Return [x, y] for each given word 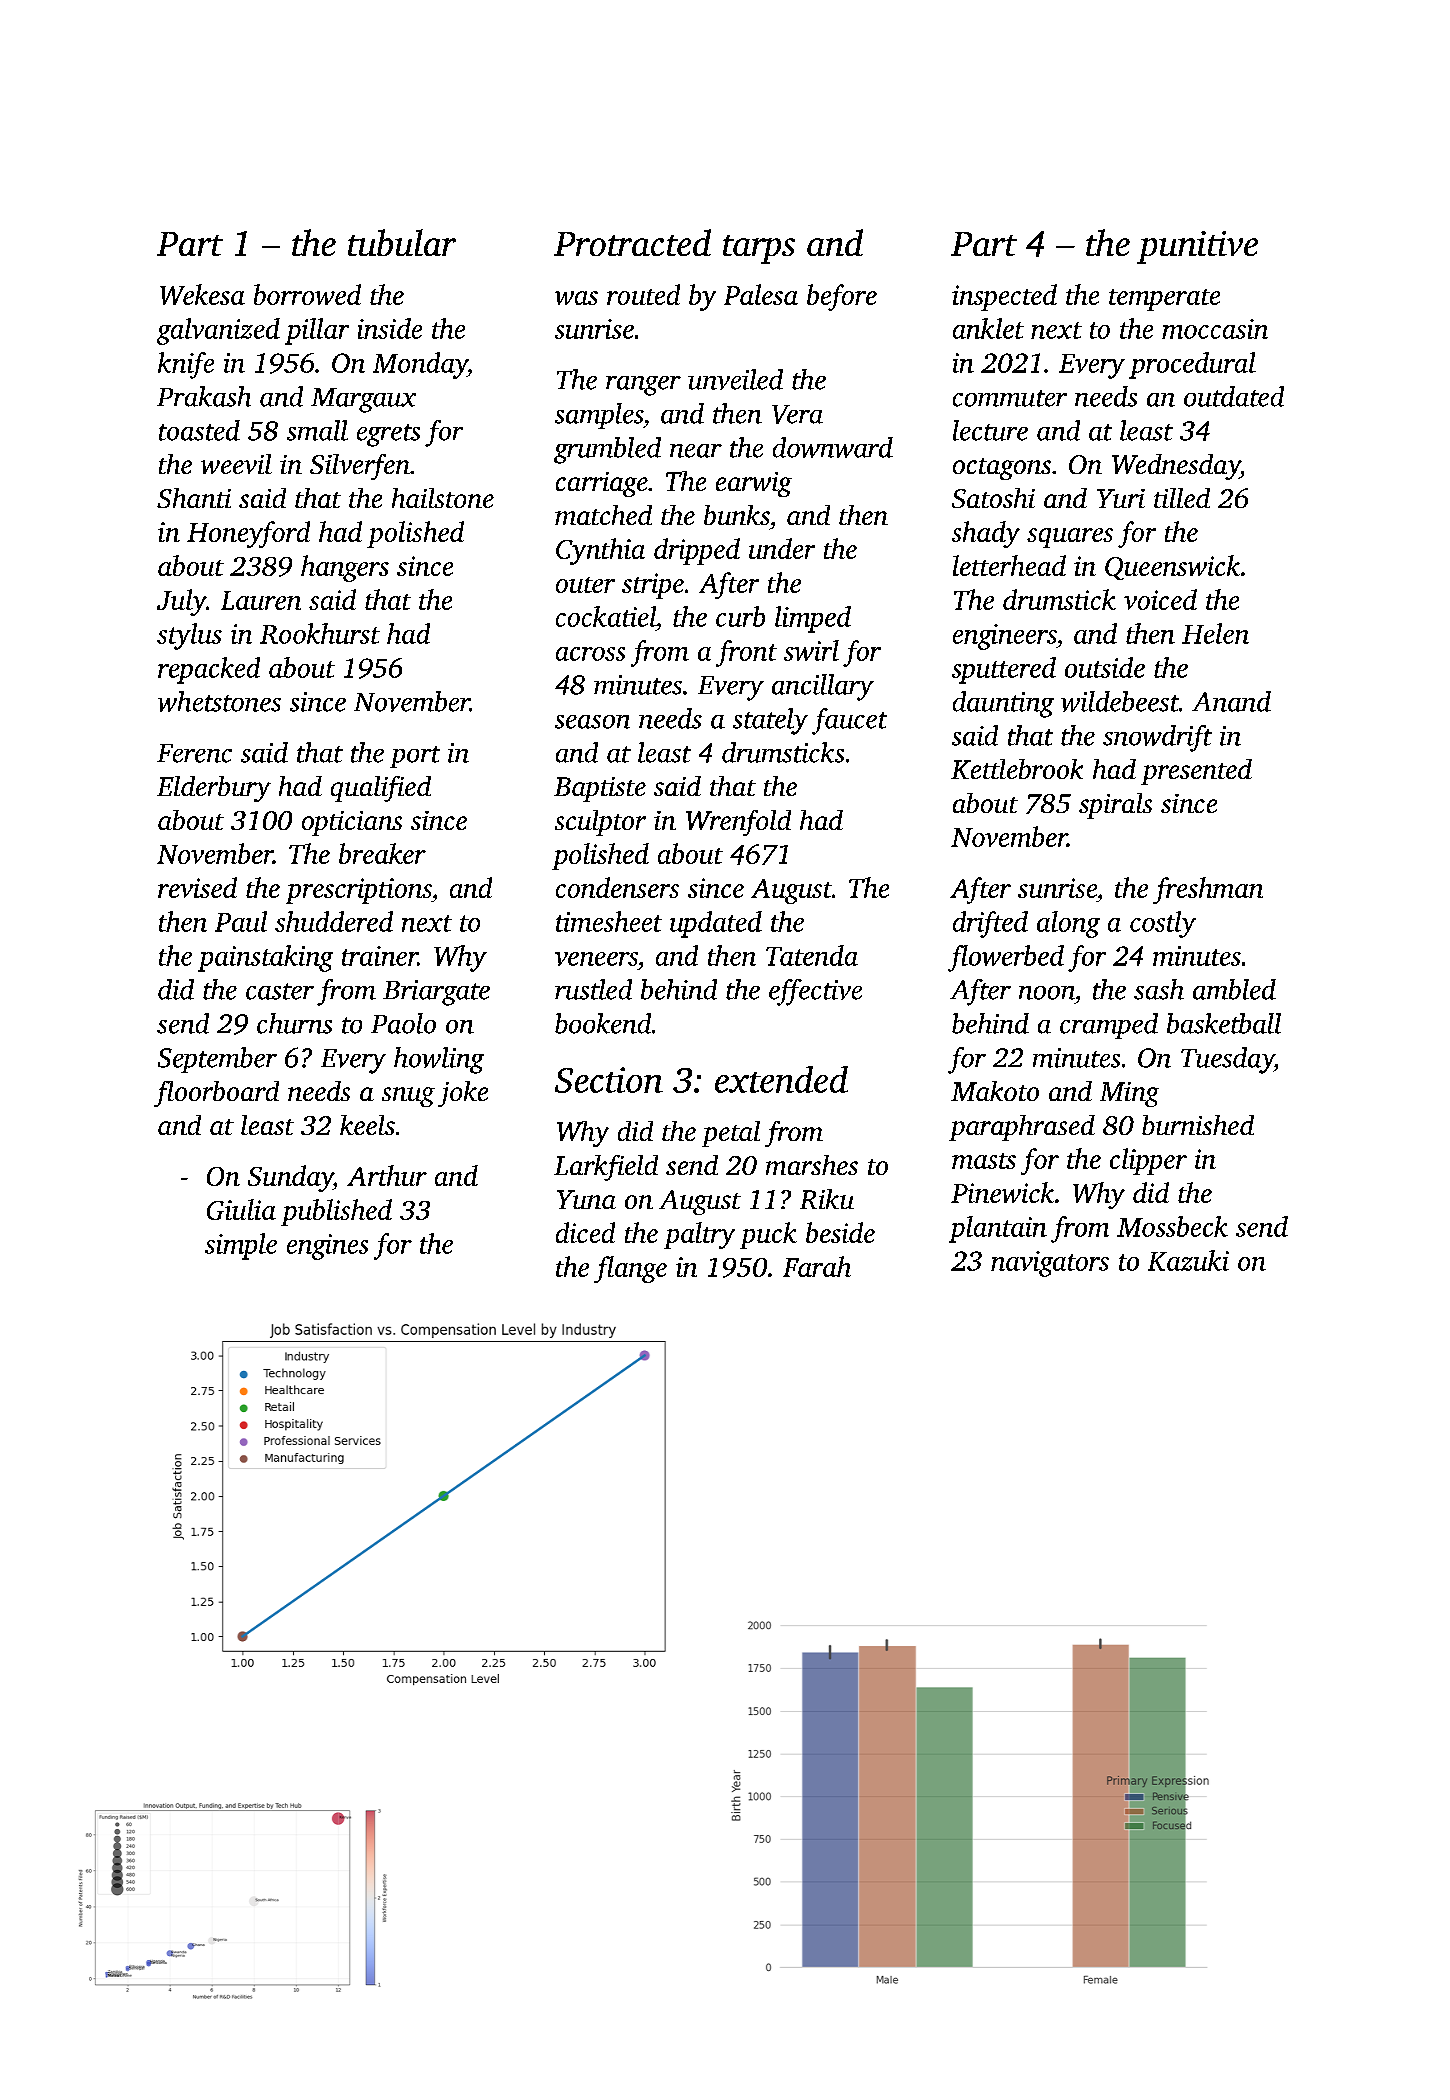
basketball [1224, 1023]
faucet [849, 721]
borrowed [307, 294]
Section [609, 1080]
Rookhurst [320, 633]
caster [280, 991]
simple [241, 1246]
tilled [1182, 498]
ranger [643, 386]
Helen [1215, 633]
